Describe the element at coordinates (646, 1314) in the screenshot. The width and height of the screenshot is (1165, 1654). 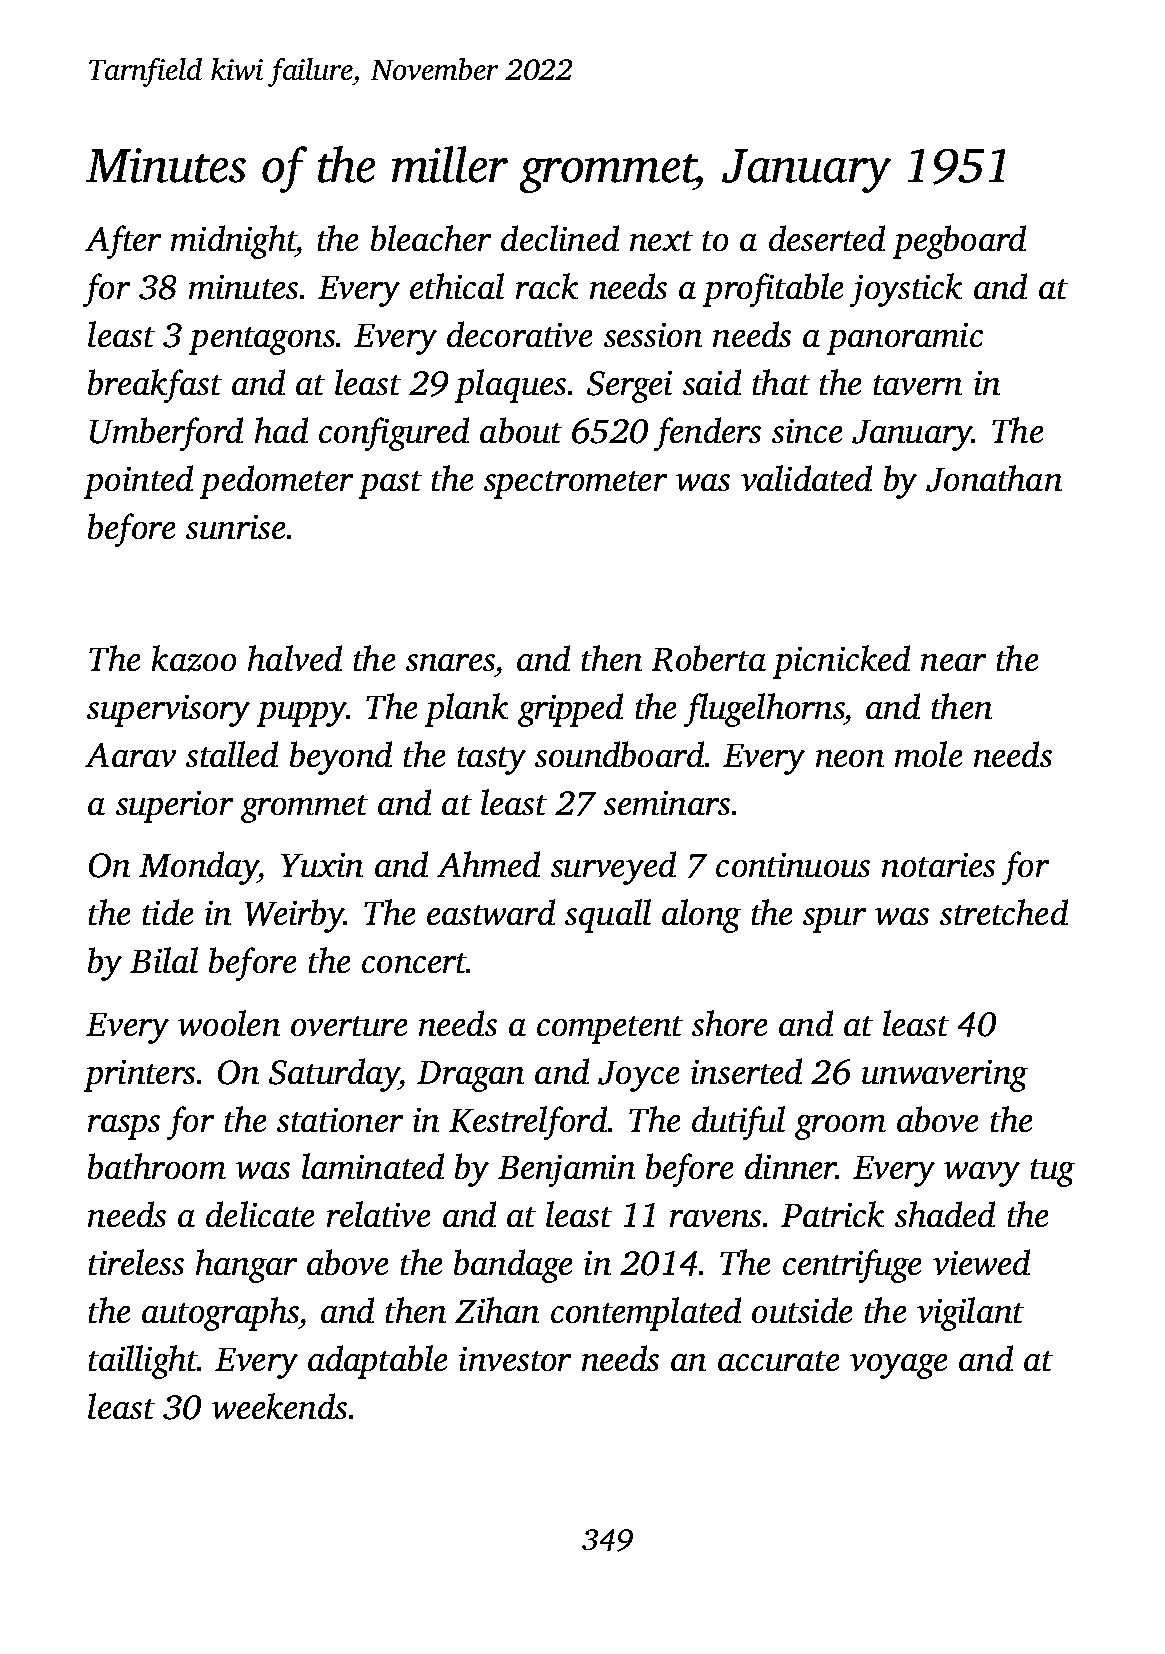
I see `contemplated` at that location.
